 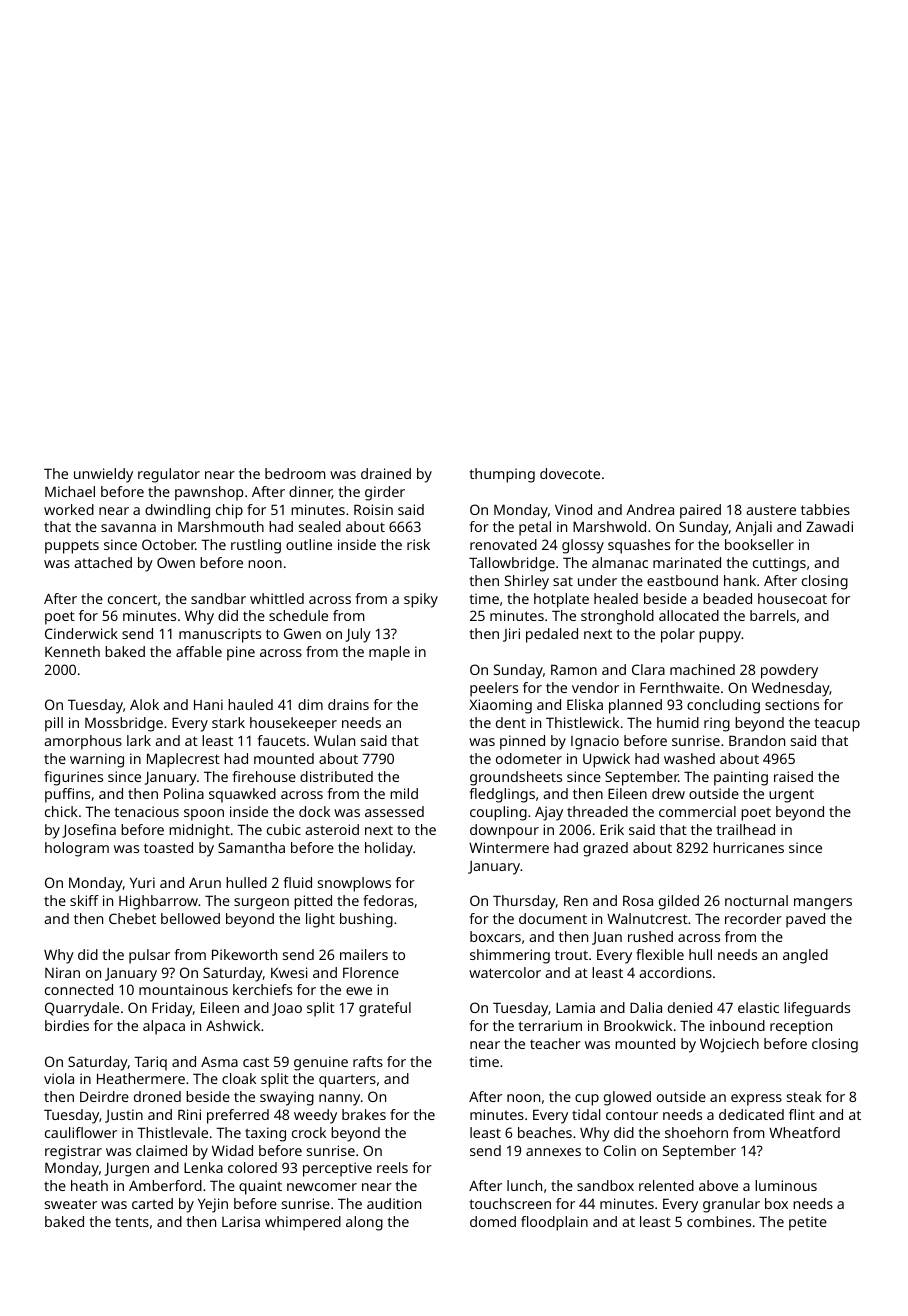 What do you see at coordinates (740, 580) in the screenshot?
I see `hank` at bounding box center [740, 580].
